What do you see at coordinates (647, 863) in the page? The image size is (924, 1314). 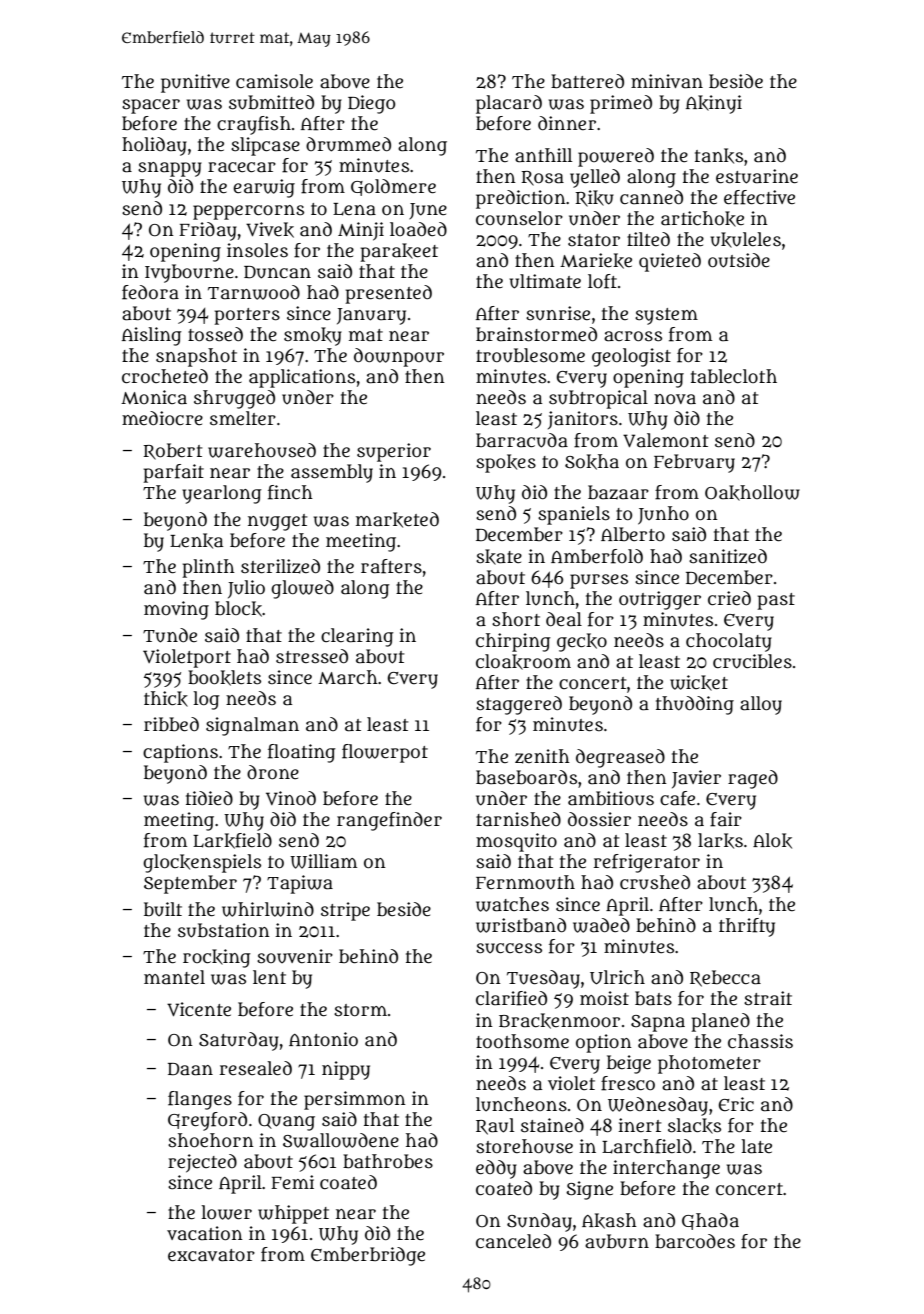 I see `refrigerator` at bounding box center [647, 863].
